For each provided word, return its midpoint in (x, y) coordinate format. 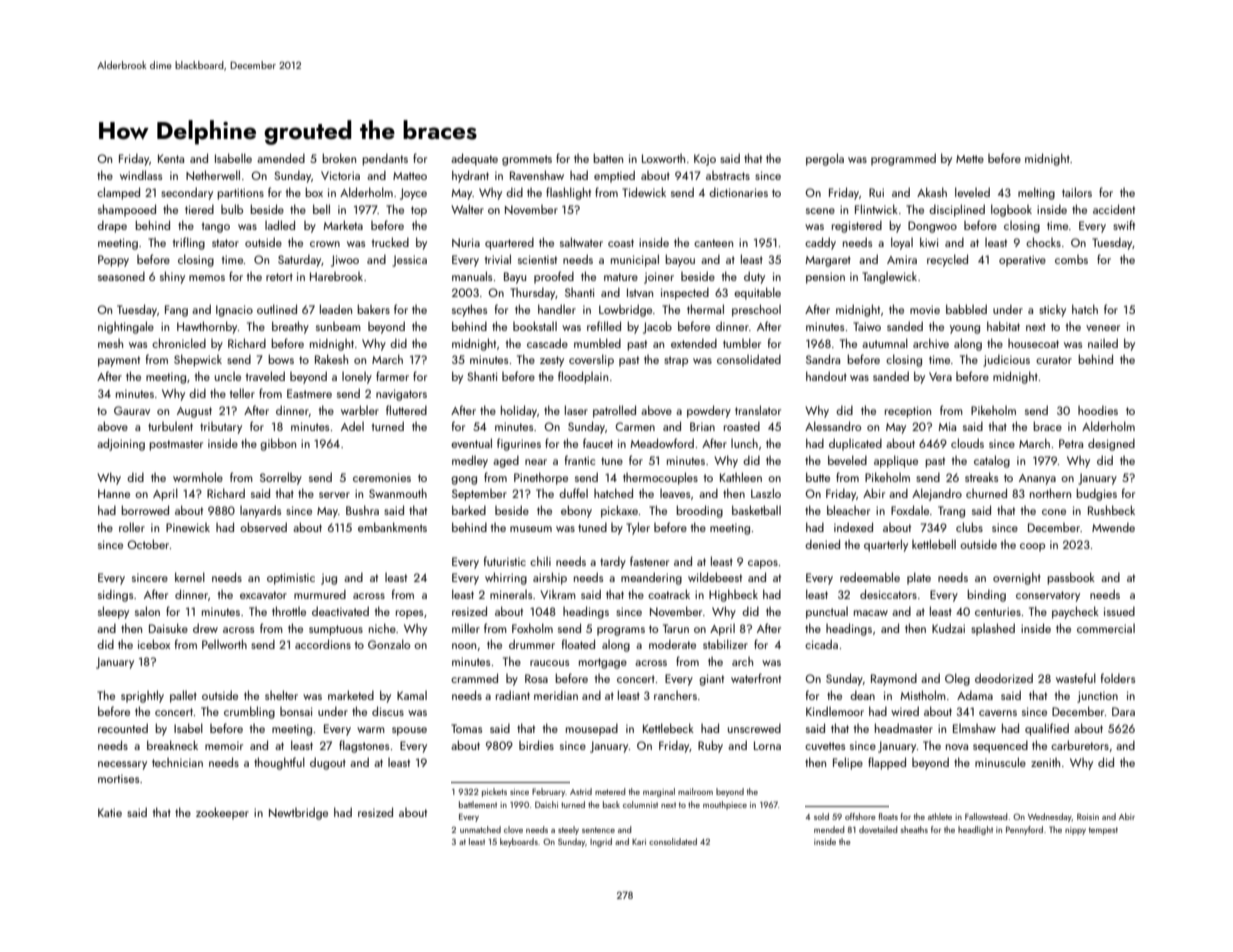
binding (986, 595)
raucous (549, 663)
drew (205, 628)
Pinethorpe (541, 478)
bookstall (535, 326)
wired (905, 711)
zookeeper (222, 813)
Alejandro (937, 494)
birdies (536, 745)
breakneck (172, 745)
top (419, 211)
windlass (141, 175)
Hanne (114, 493)
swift (1124, 225)
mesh (110, 343)
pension (825, 278)
